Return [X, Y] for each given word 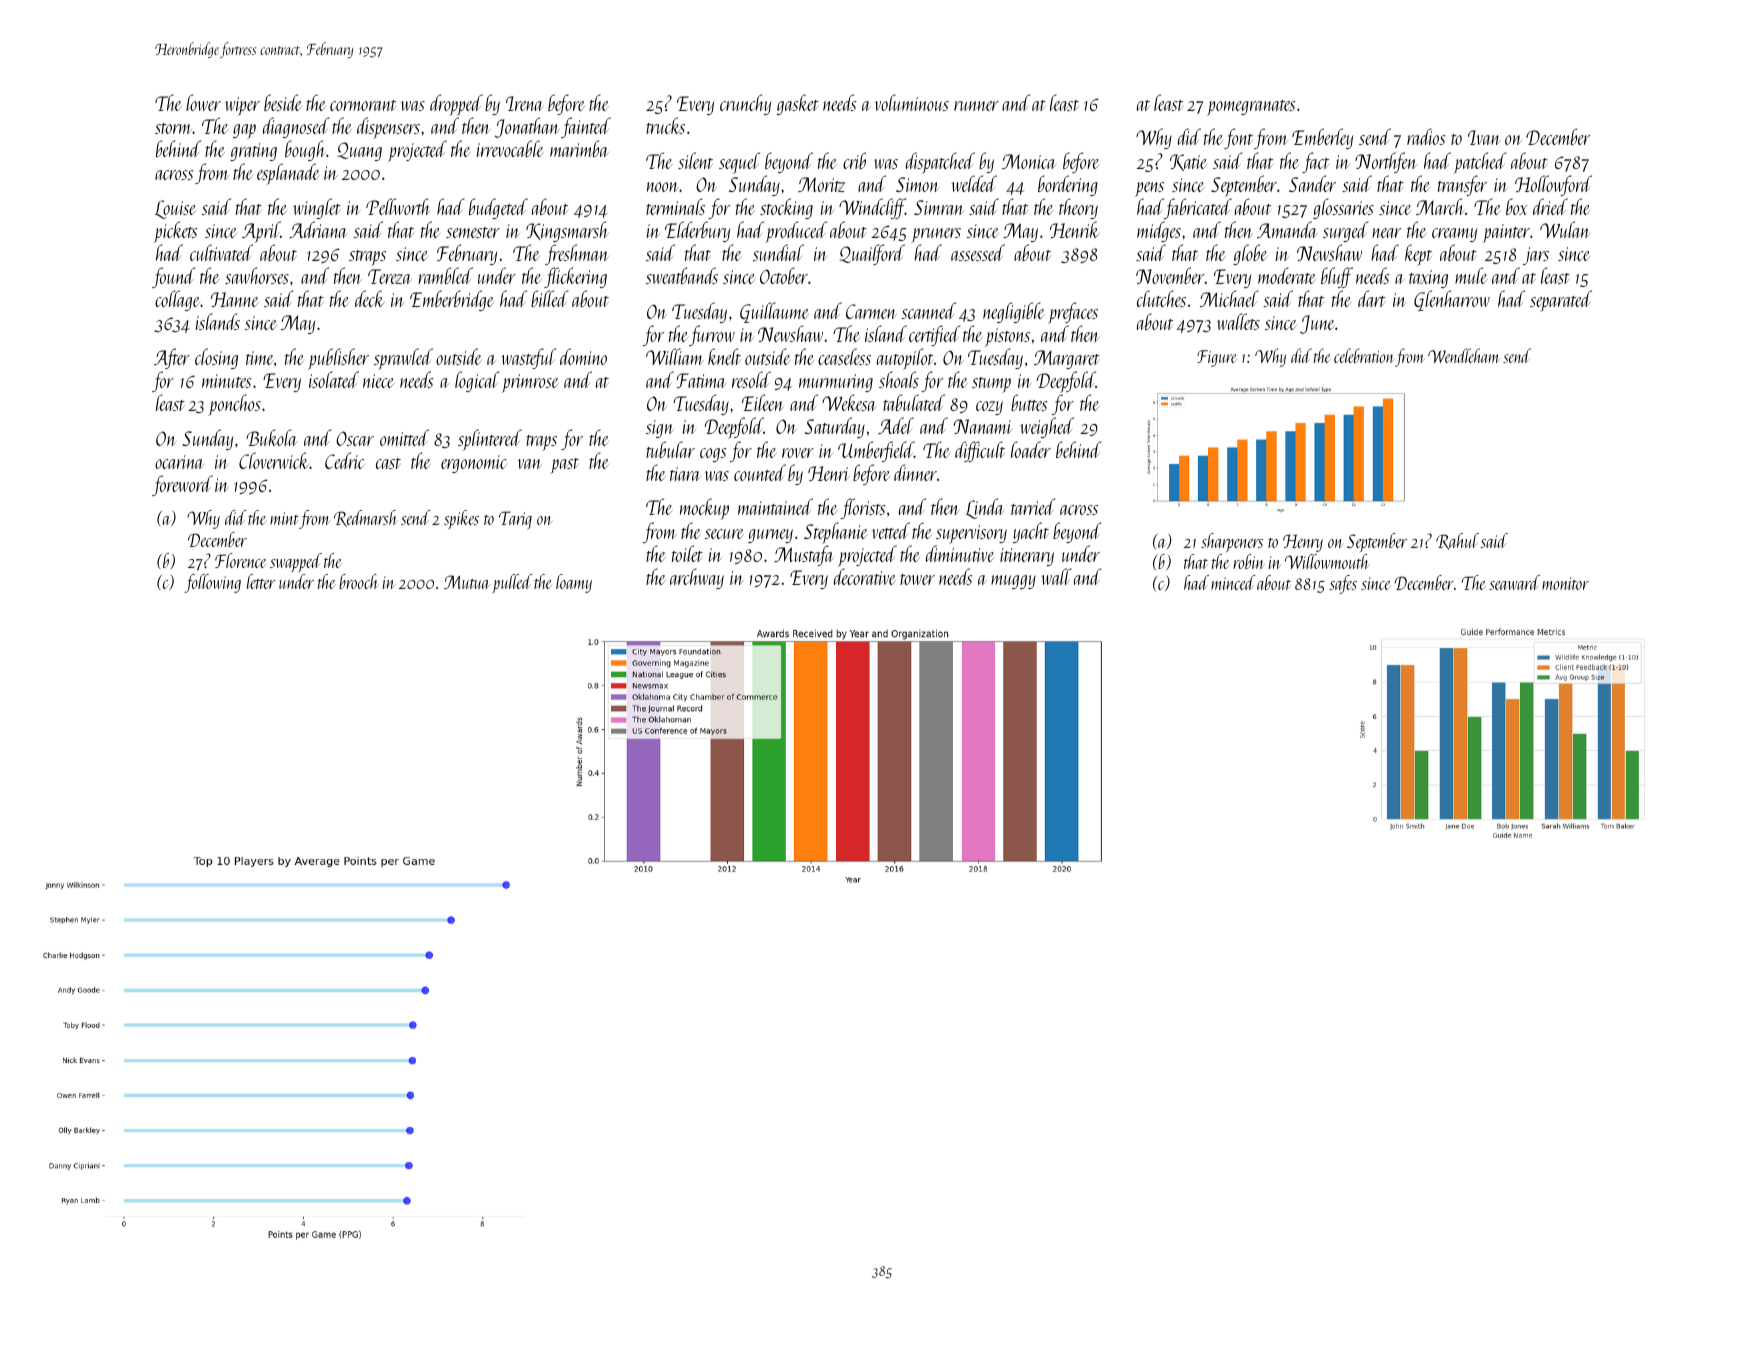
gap [244, 131]
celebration [1363, 355]
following [212, 583]
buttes [1029, 403]
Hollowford [1553, 185]
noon [663, 187]
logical [477, 381]
